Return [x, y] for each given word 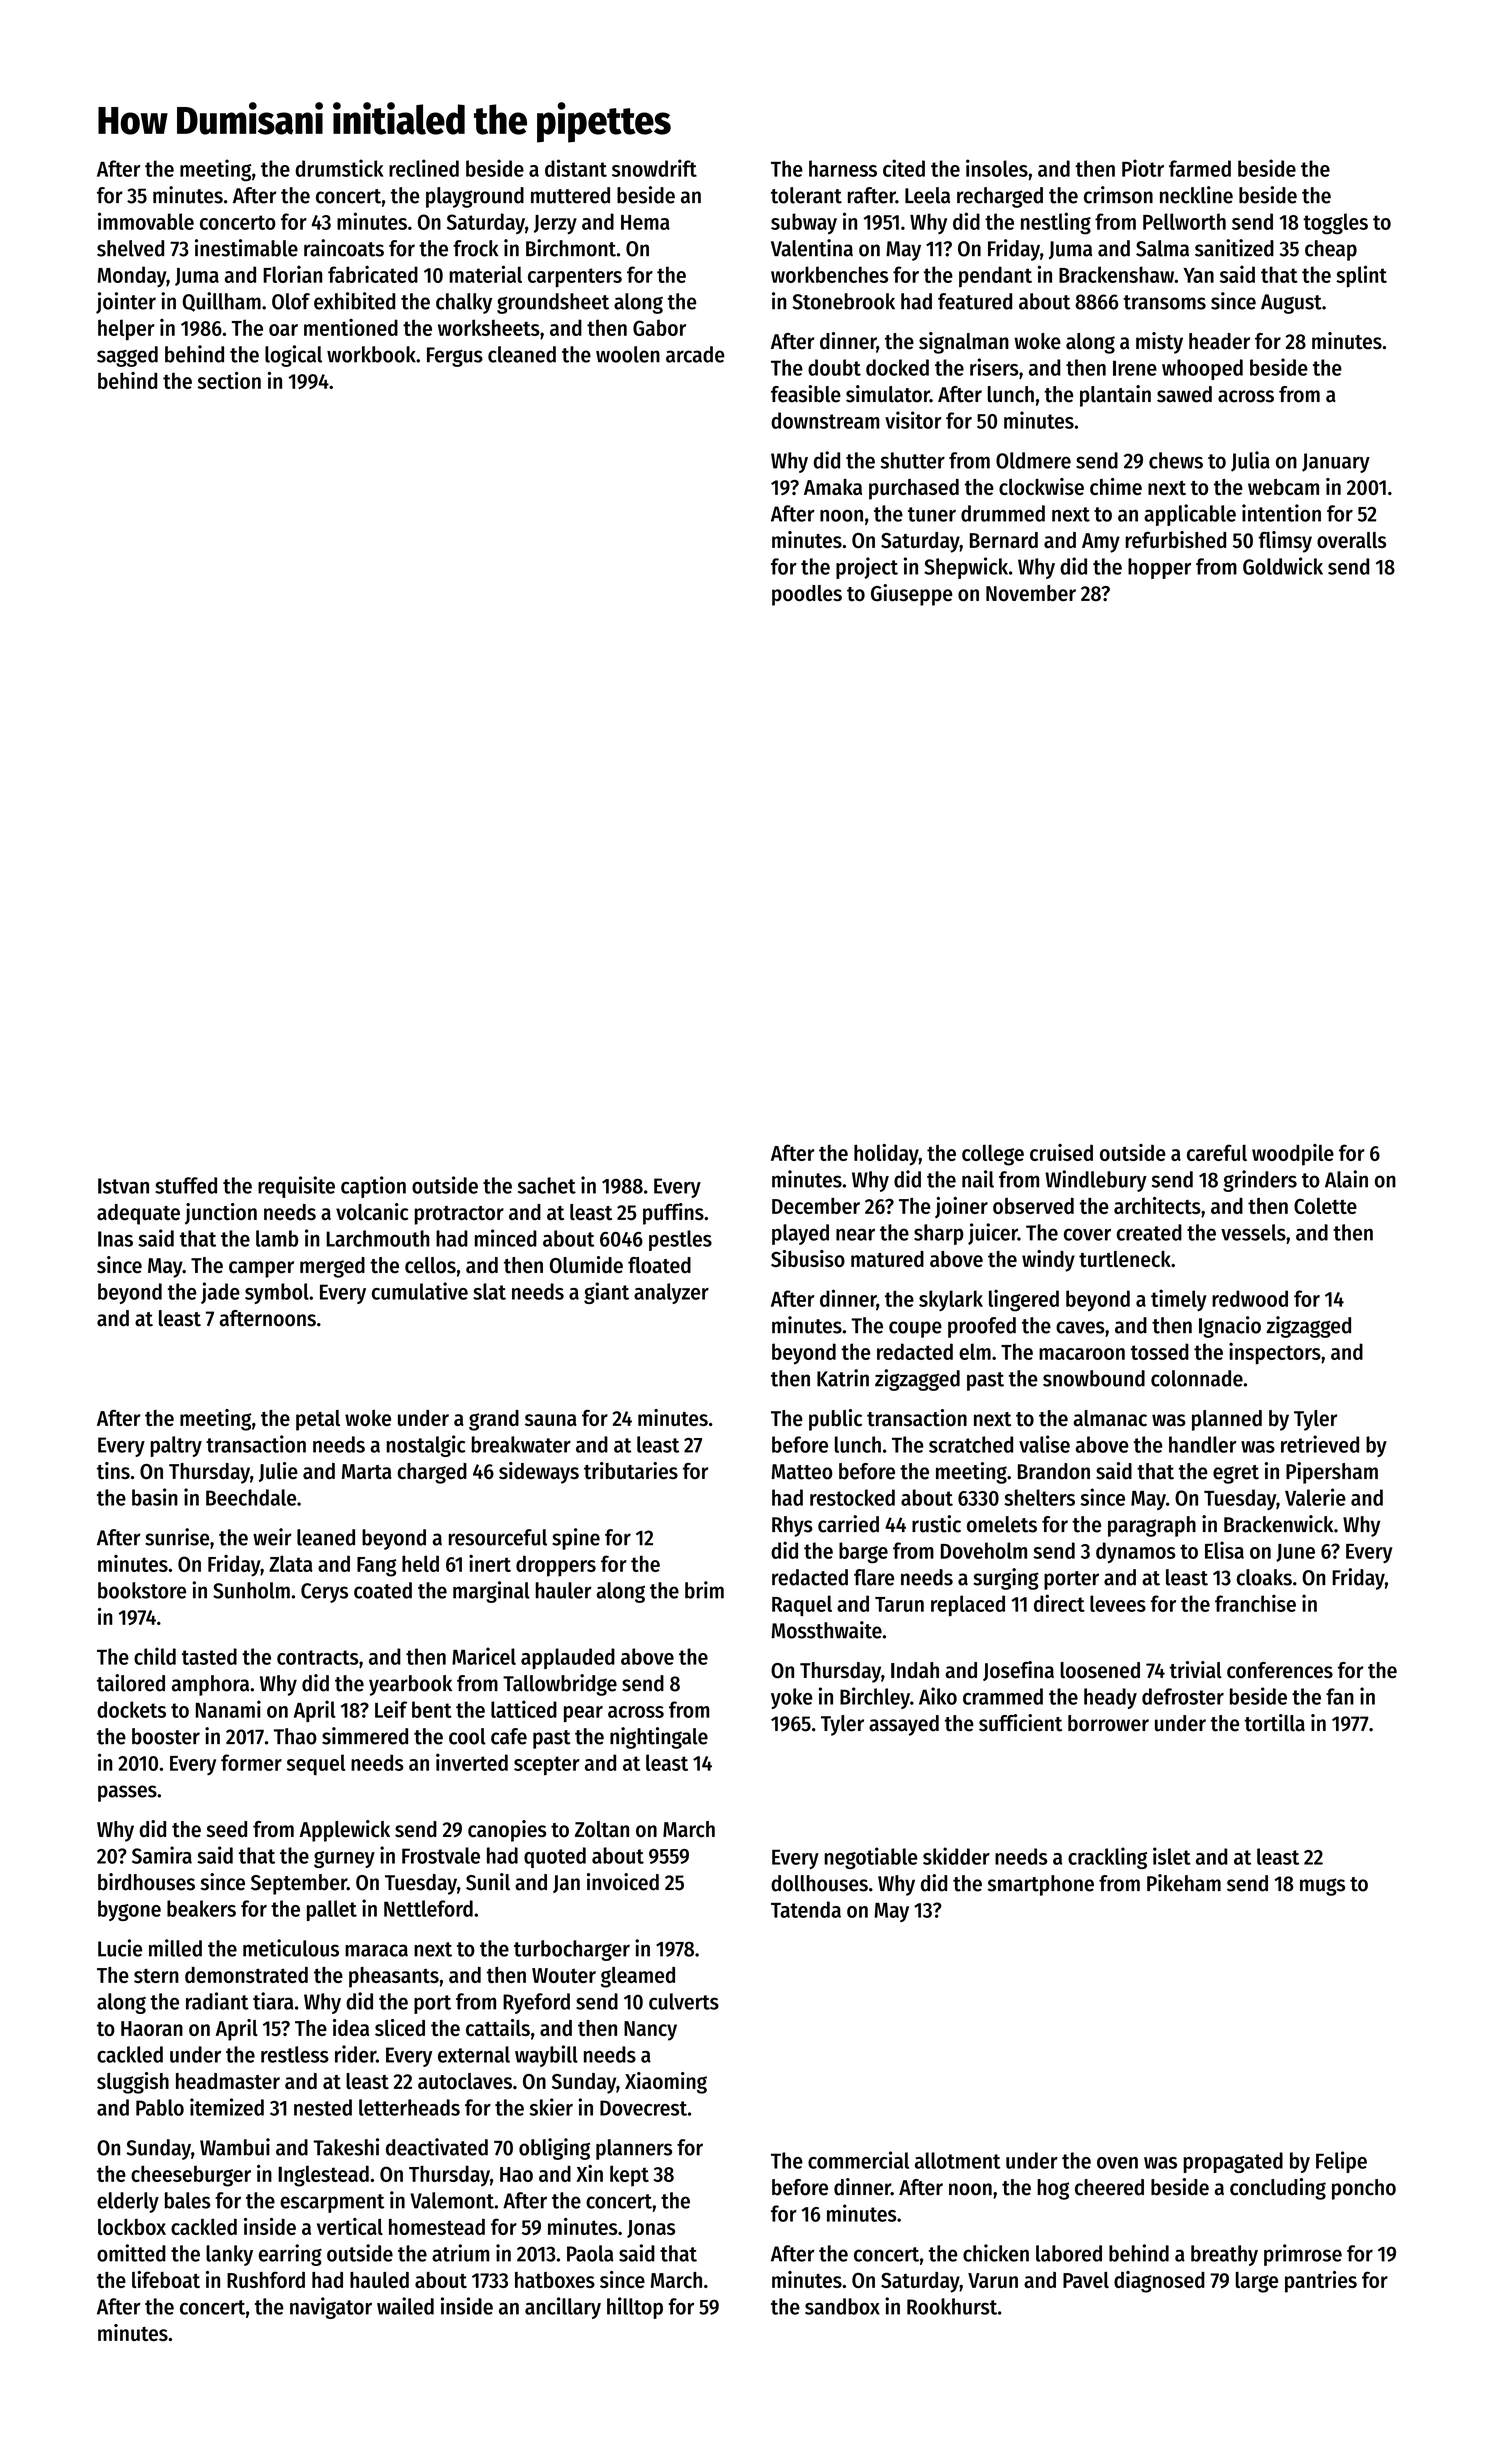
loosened [1100, 1670]
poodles [807, 595]
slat [489, 1291]
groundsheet [553, 303]
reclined [424, 168]
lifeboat [166, 2279]
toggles [1335, 224]
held [420, 1563]
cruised [1061, 1152]
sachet [547, 1185]
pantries [1321, 2282]
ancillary [563, 2308]
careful [1217, 1152]
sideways [539, 1473]
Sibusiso [808, 1258]
